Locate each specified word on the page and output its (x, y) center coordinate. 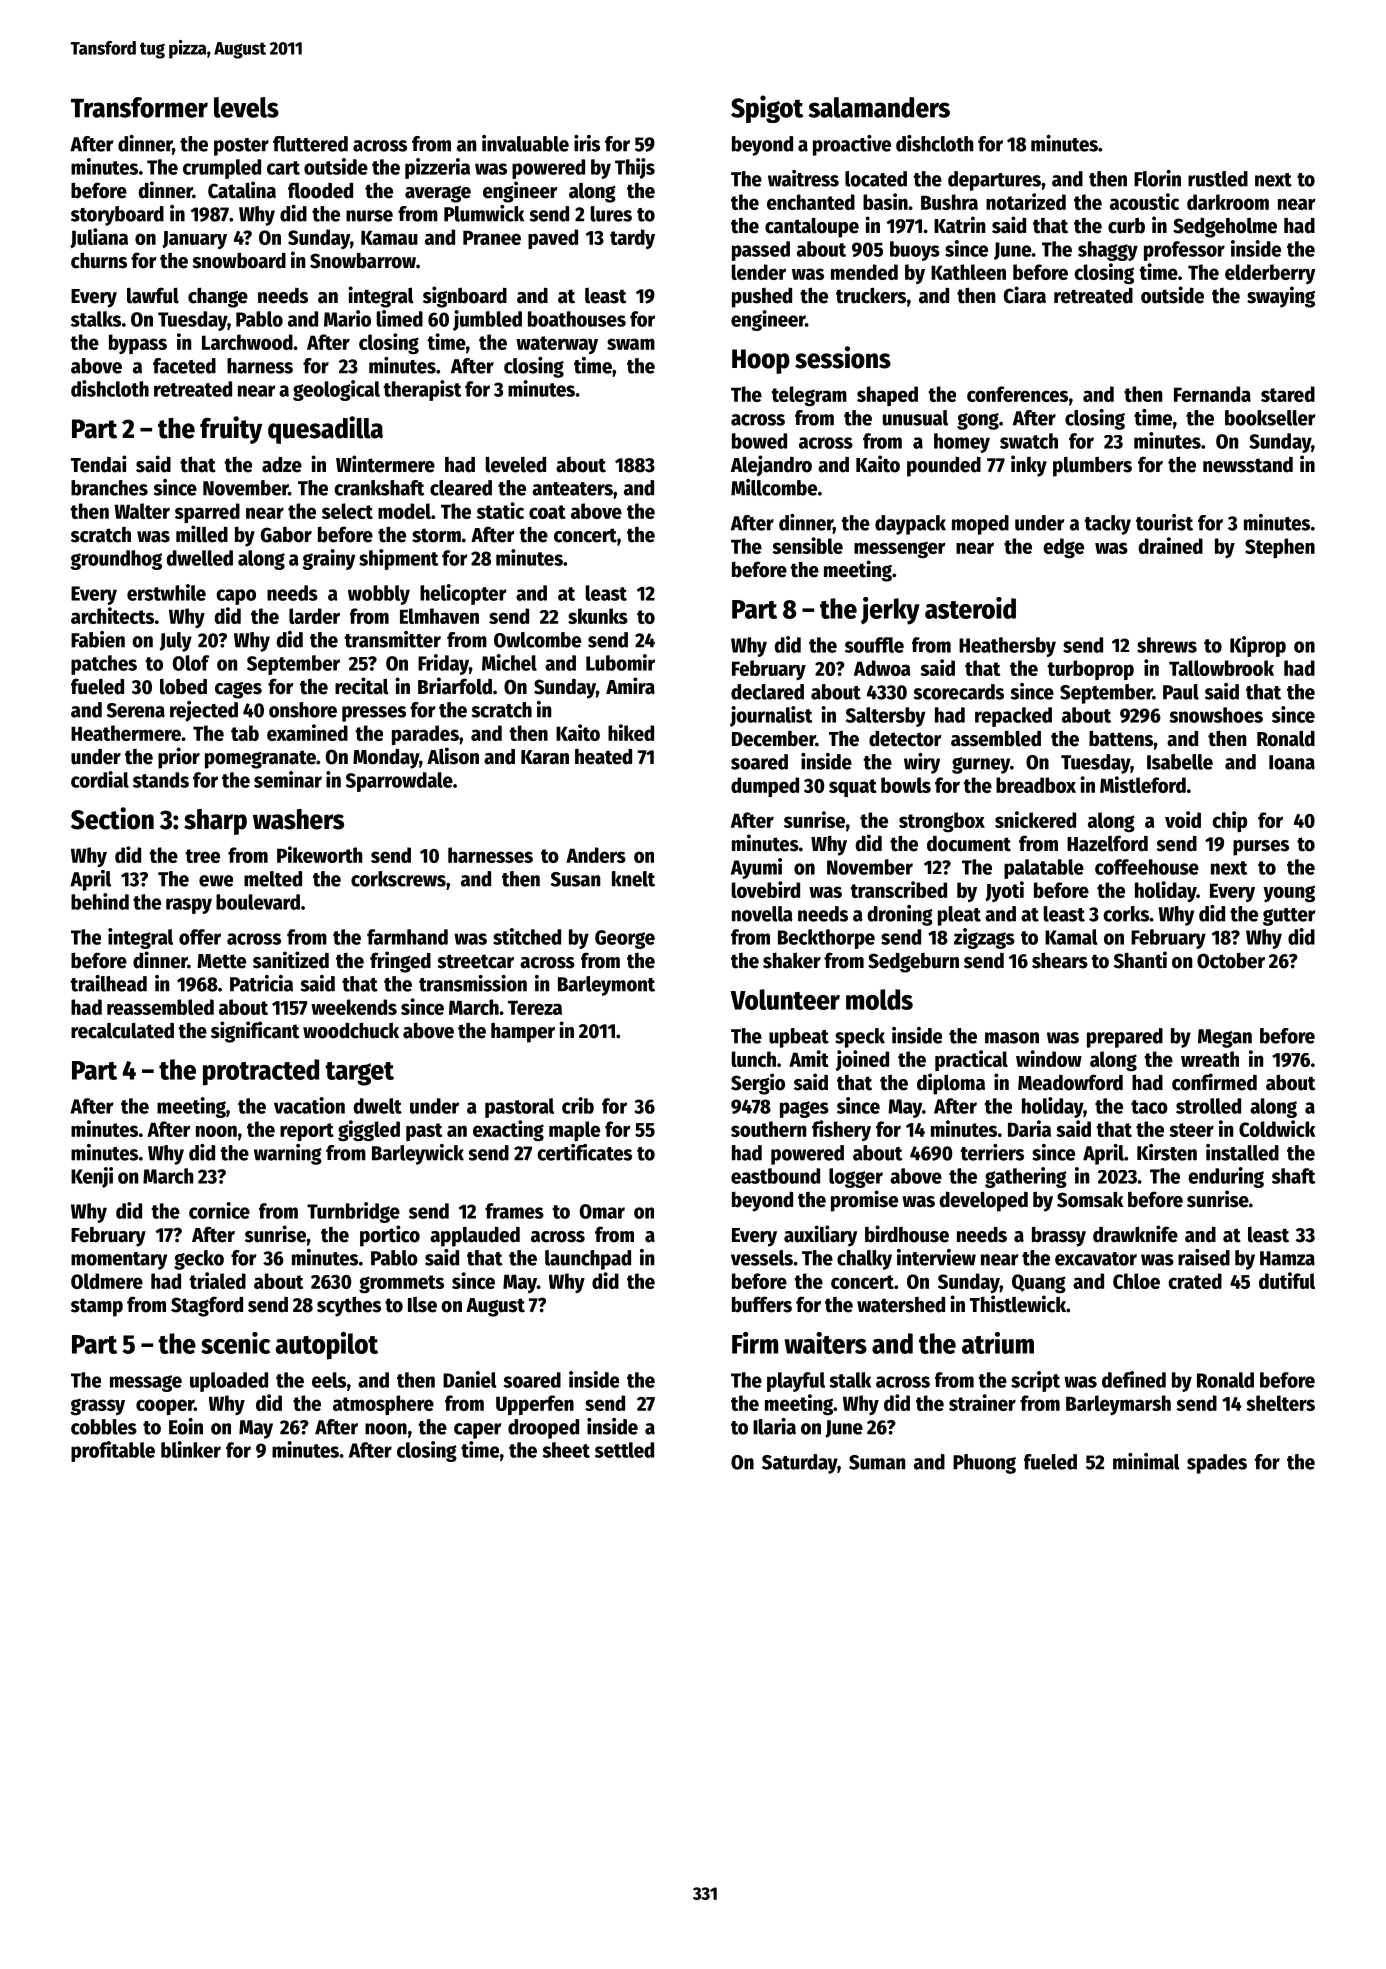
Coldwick (1277, 1128)
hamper (523, 1033)
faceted (184, 366)
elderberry (1270, 274)
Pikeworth (319, 854)
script (1035, 1381)
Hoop (761, 361)
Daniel (469, 1379)
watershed (901, 1305)
